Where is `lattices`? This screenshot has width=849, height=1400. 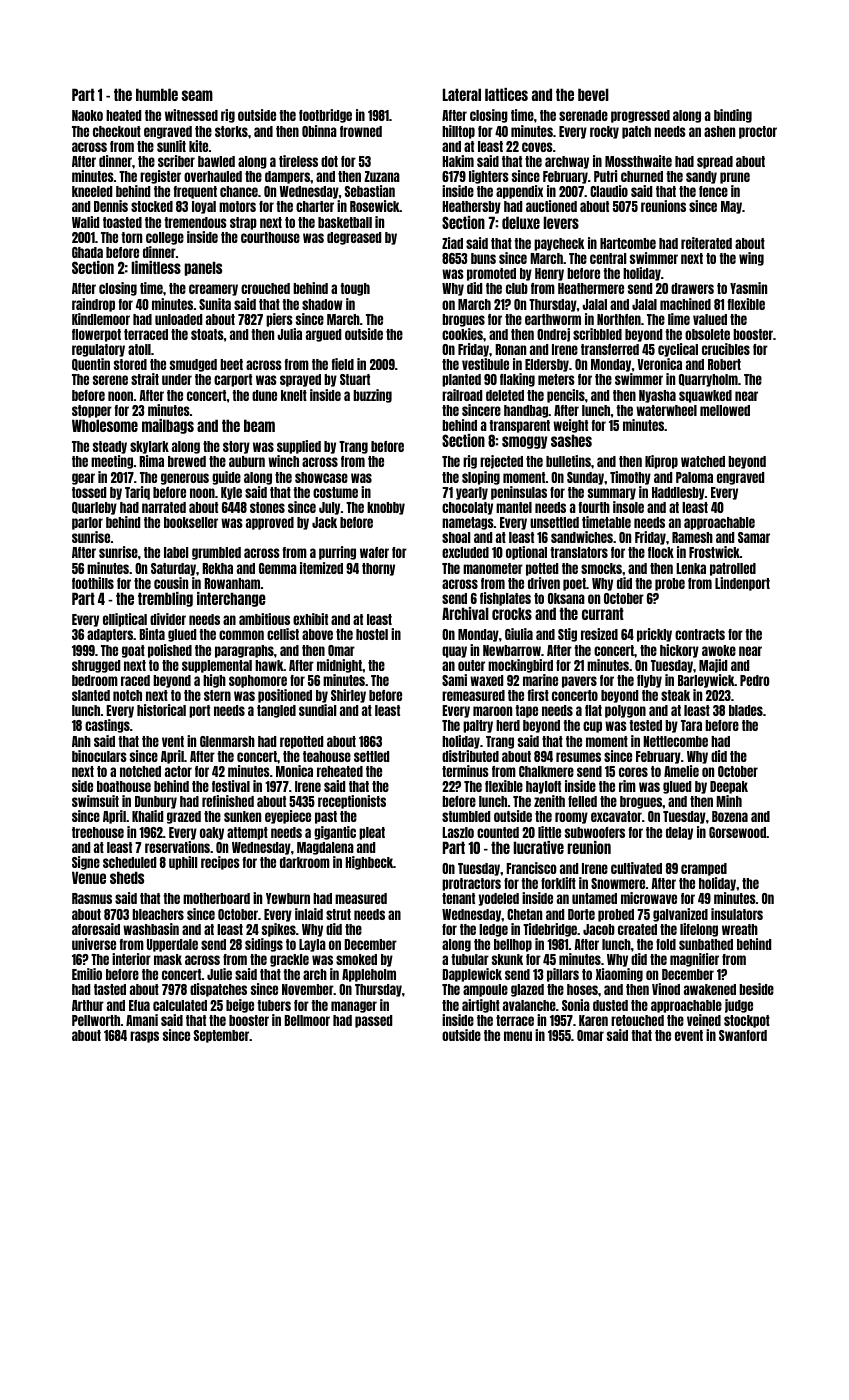
lattices is located at coordinates (506, 94).
